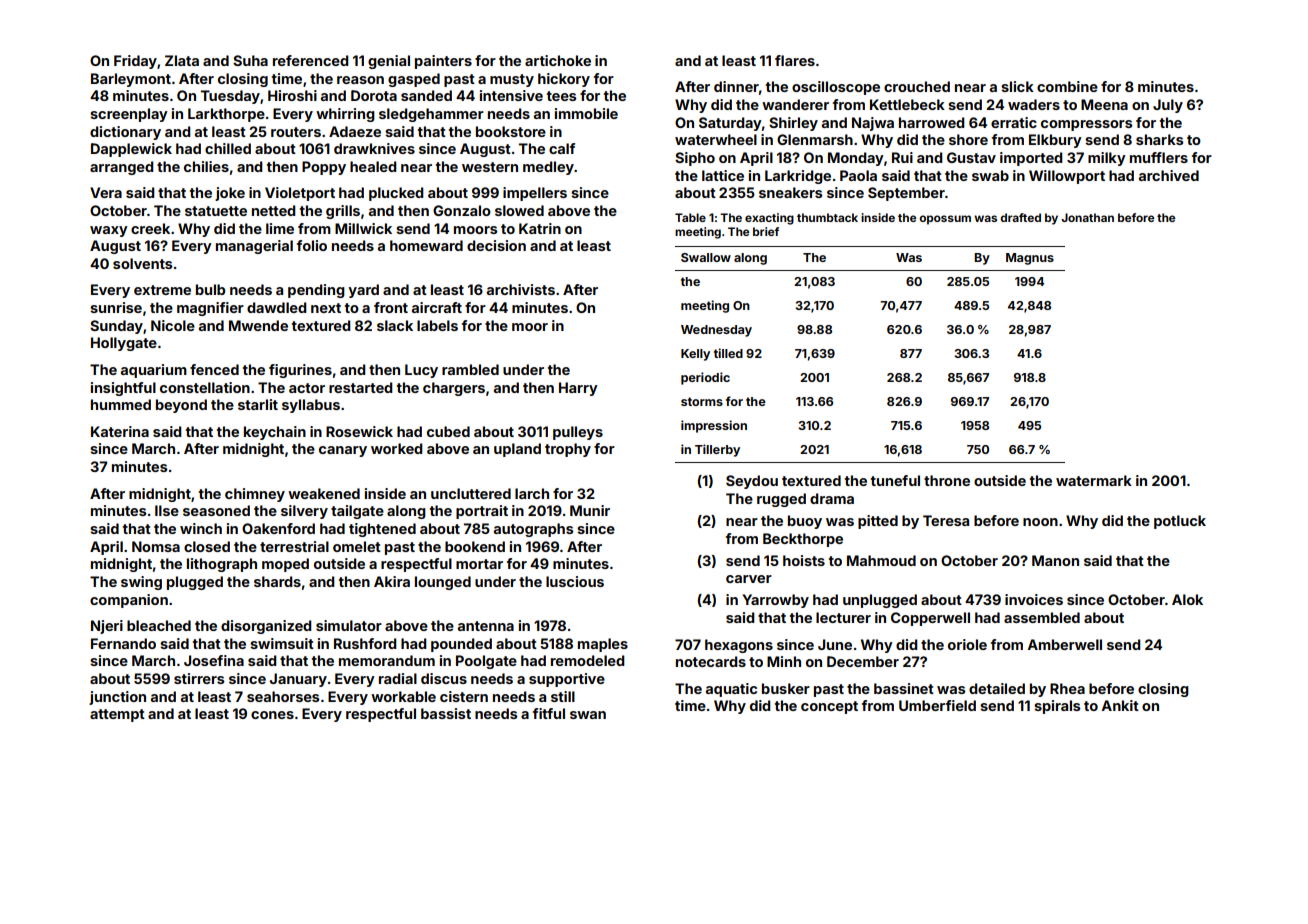  I want to click on combine, so click(1067, 86).
